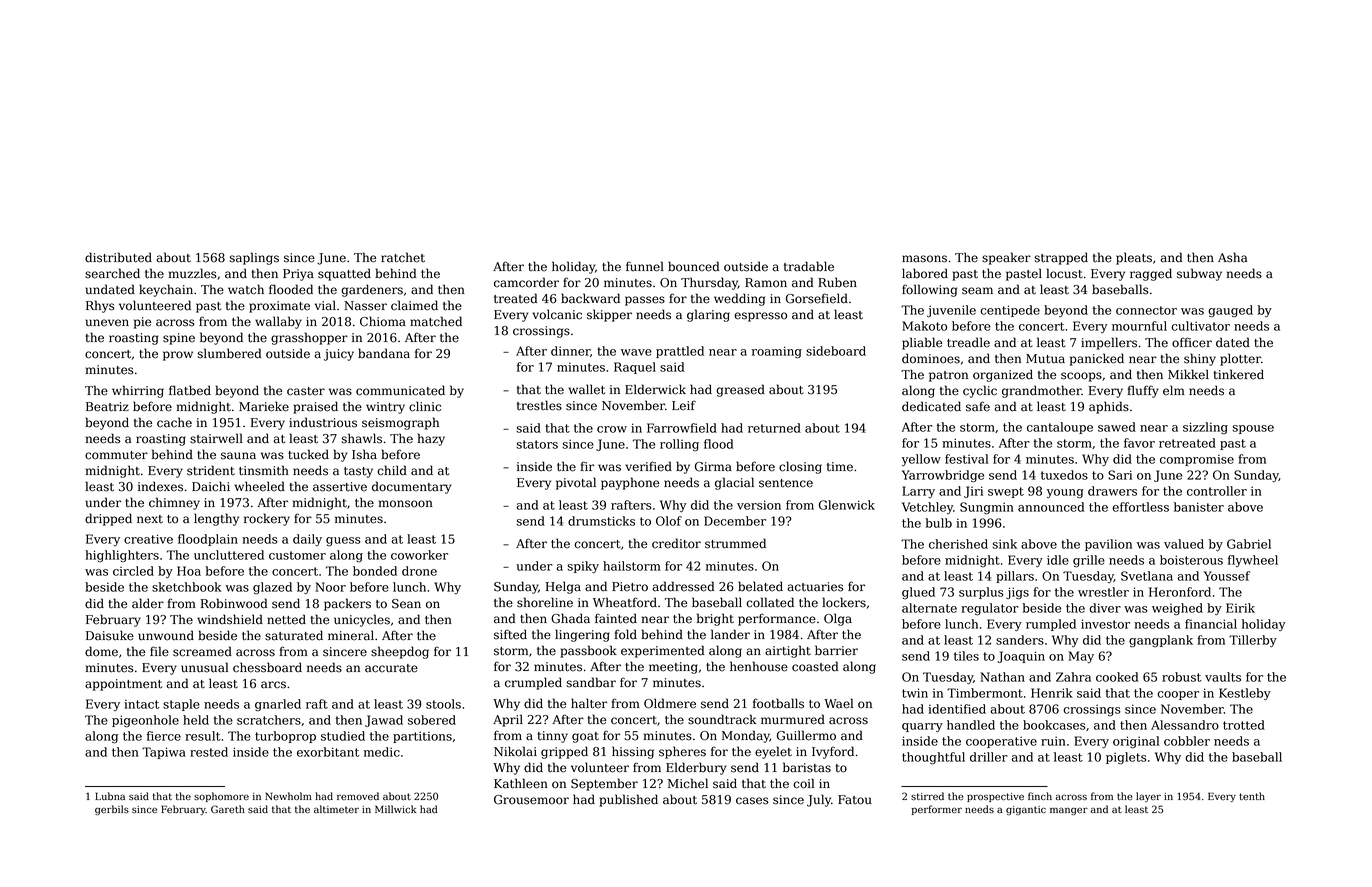 Image resolution: width=1372 pixels, height=887 pixels. I want to click on bonded, so click(375, 571).
